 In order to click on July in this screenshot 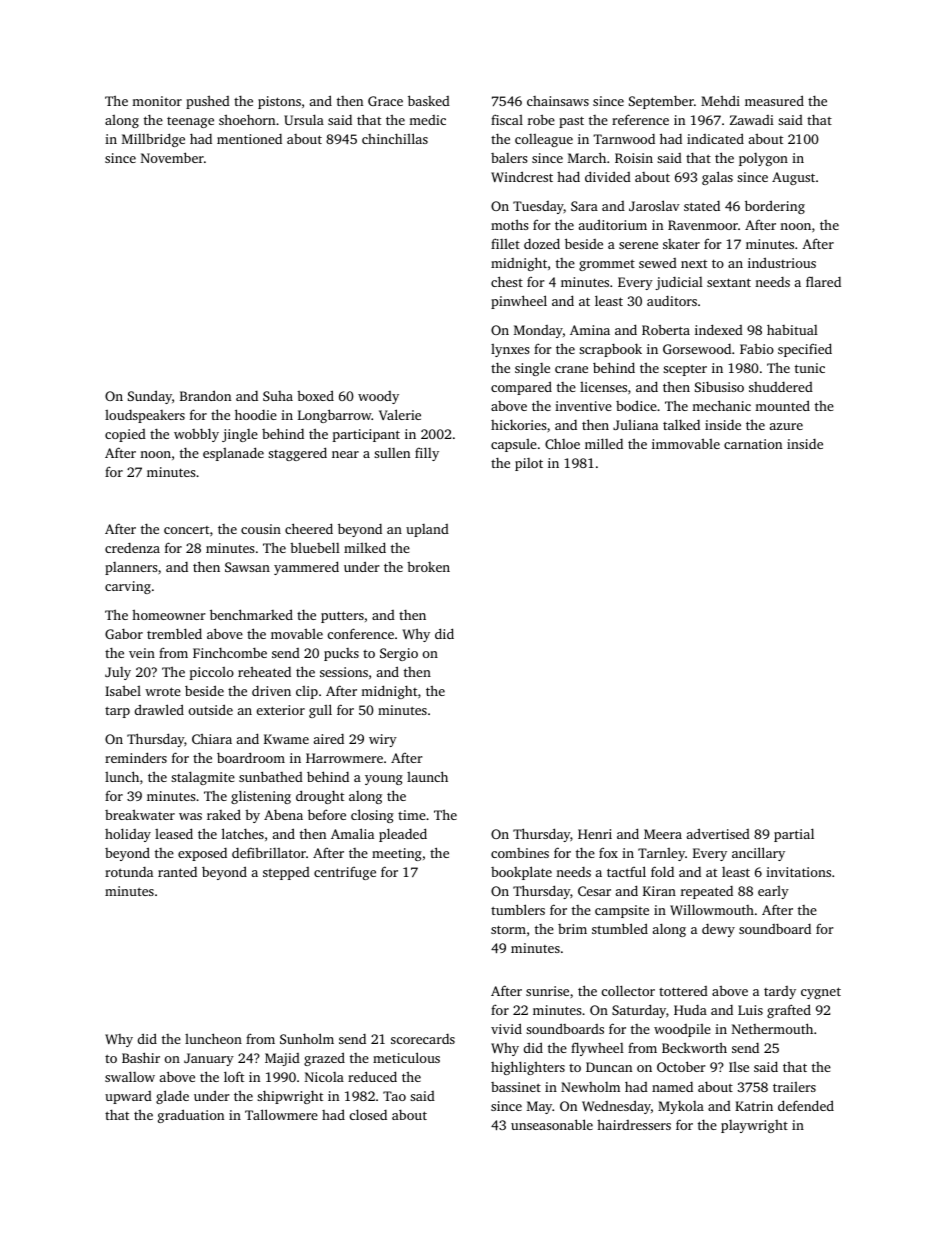, I will do `click(118, 673)`.
